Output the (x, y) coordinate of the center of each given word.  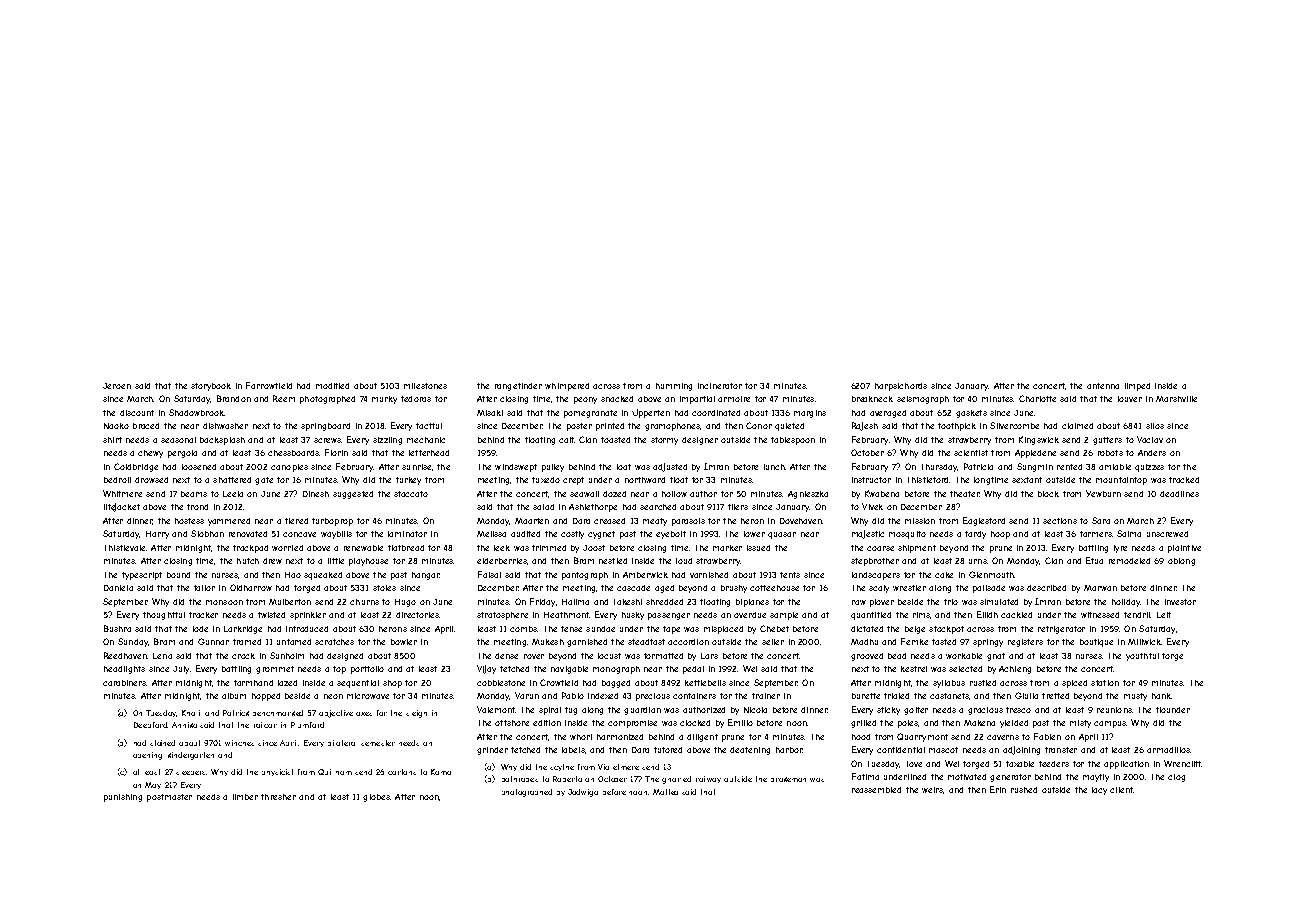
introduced (307, 629)
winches (239, 743)
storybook (211, 387)
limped (1137, 387)
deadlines (1179, 494)
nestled (613, 561)
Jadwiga (583, 793)
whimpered (567, 387)
